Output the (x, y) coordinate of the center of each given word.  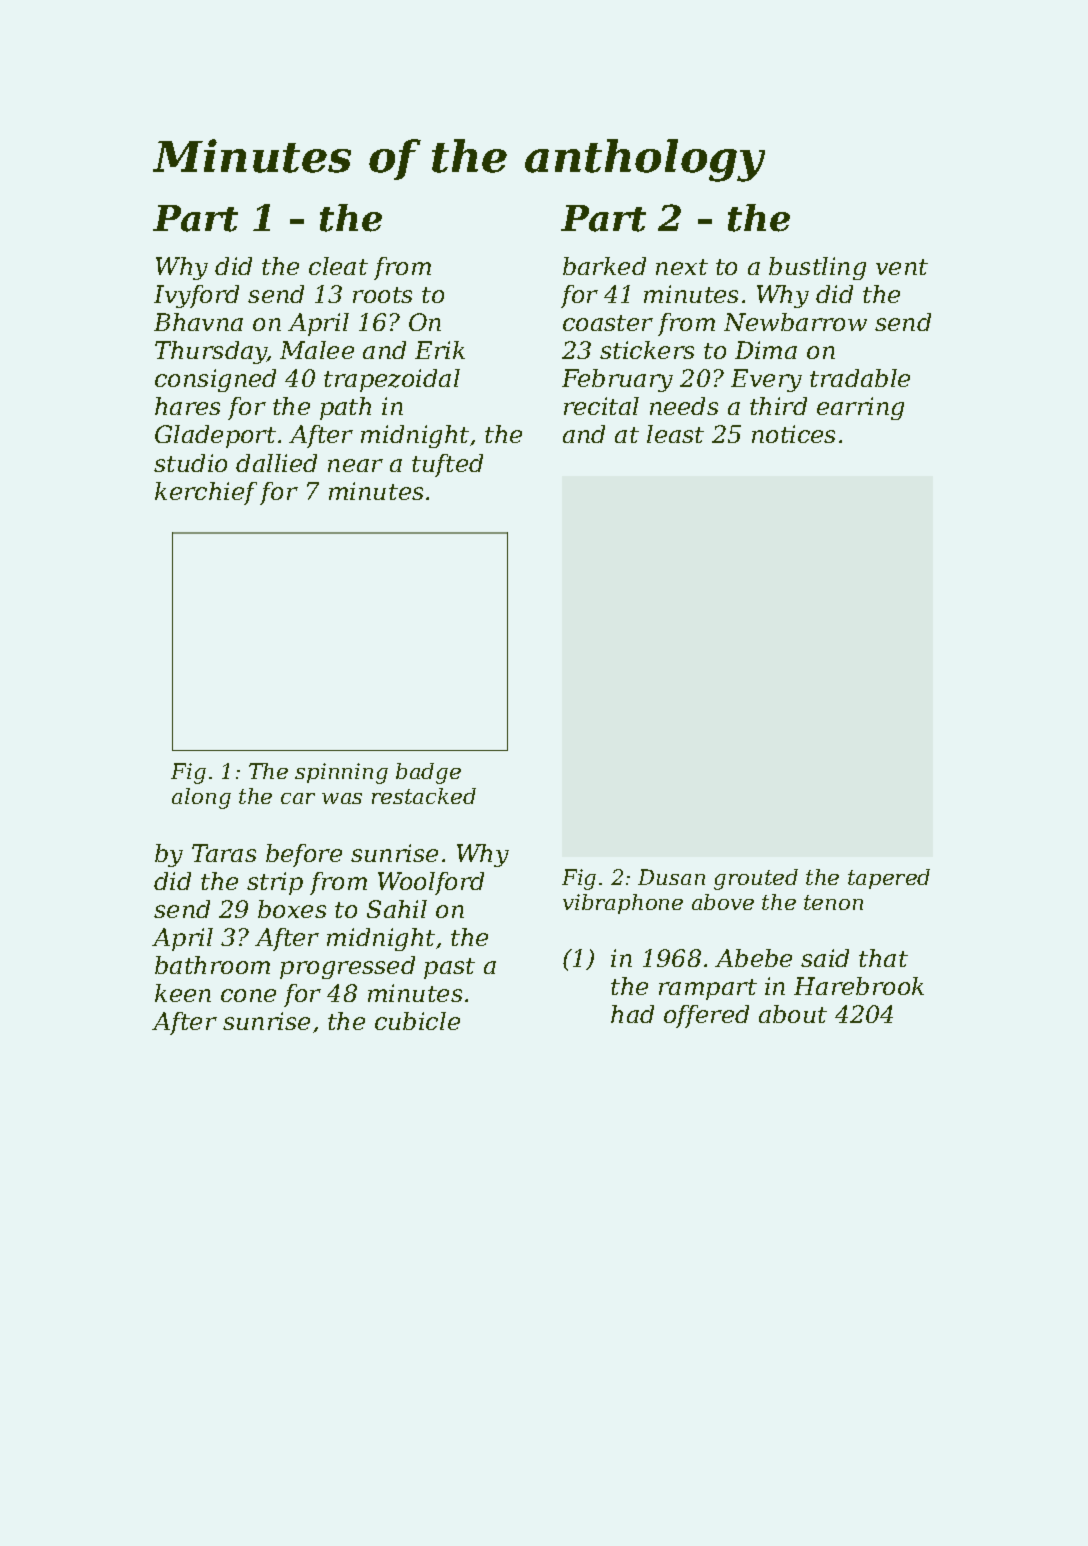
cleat (338, 266)
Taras (224, 853)
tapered (889, 879)
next (682, 267)
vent (902, 267)
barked (604, 266)
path (345, 408)
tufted (447, 465)
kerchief (206, 493)
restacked (424, 796)
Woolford (431, 883)
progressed (347, 967)
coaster (608, 323)
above (723, 902)
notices (793, 434)
